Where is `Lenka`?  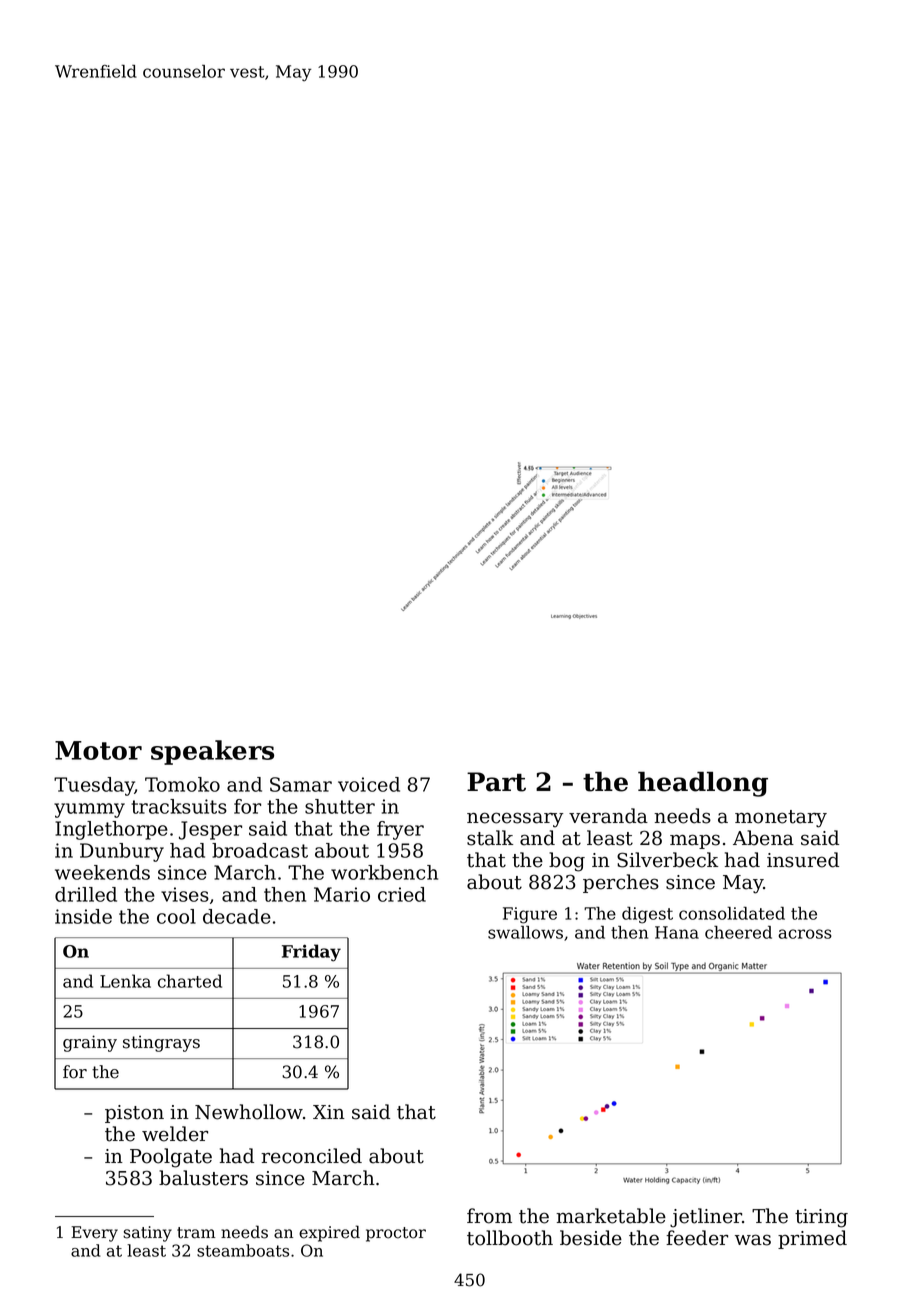 Lenka is located at coordinates (125, 981).
